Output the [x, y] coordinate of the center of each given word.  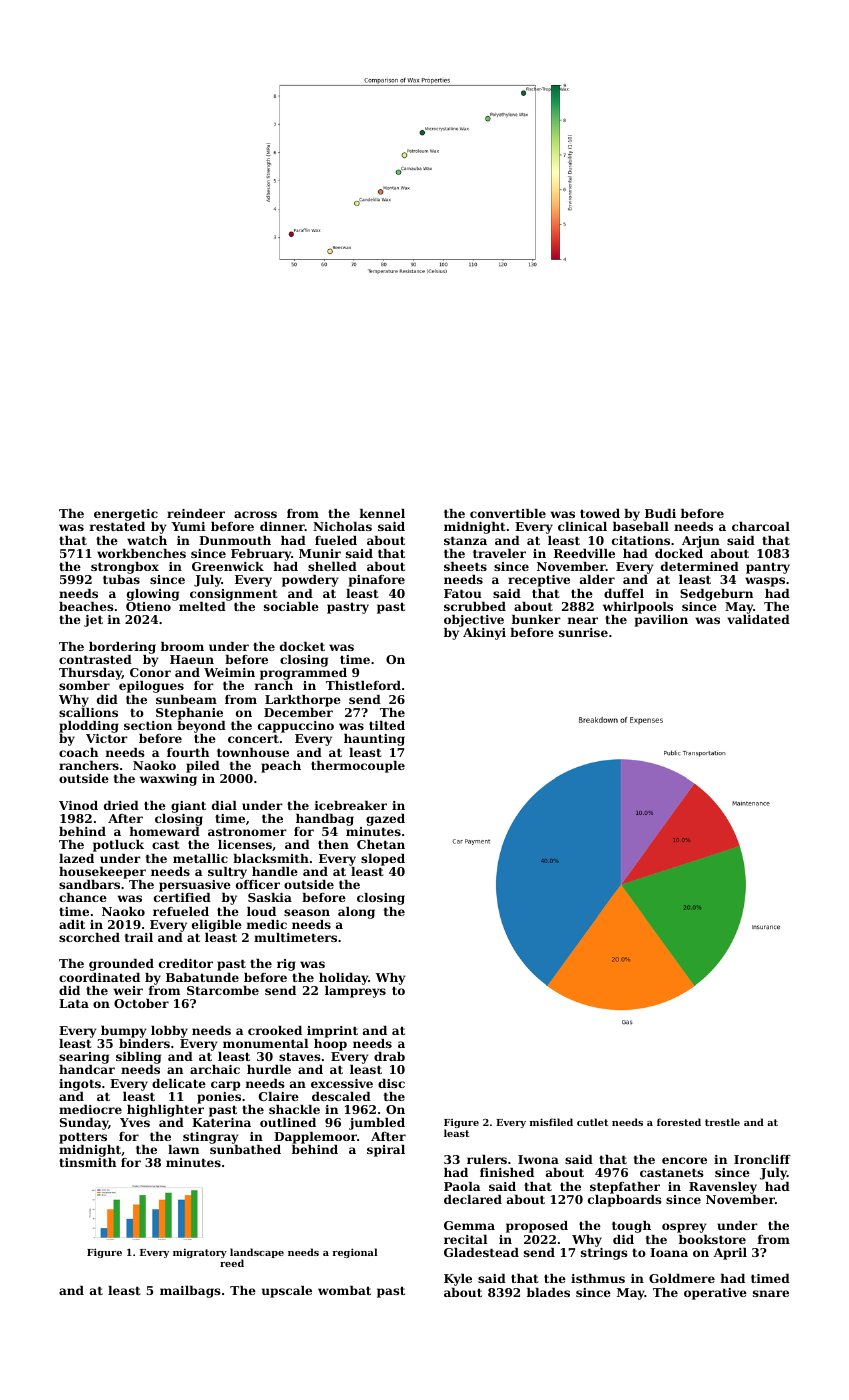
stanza [465, 540]
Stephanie [189, 714]
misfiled [551, 1122]
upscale [287, 1292]
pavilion [661, 621]
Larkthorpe [303, 701]
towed [600, 513]
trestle [722, 1122]
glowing [153, 595]
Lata [74, 1003]
